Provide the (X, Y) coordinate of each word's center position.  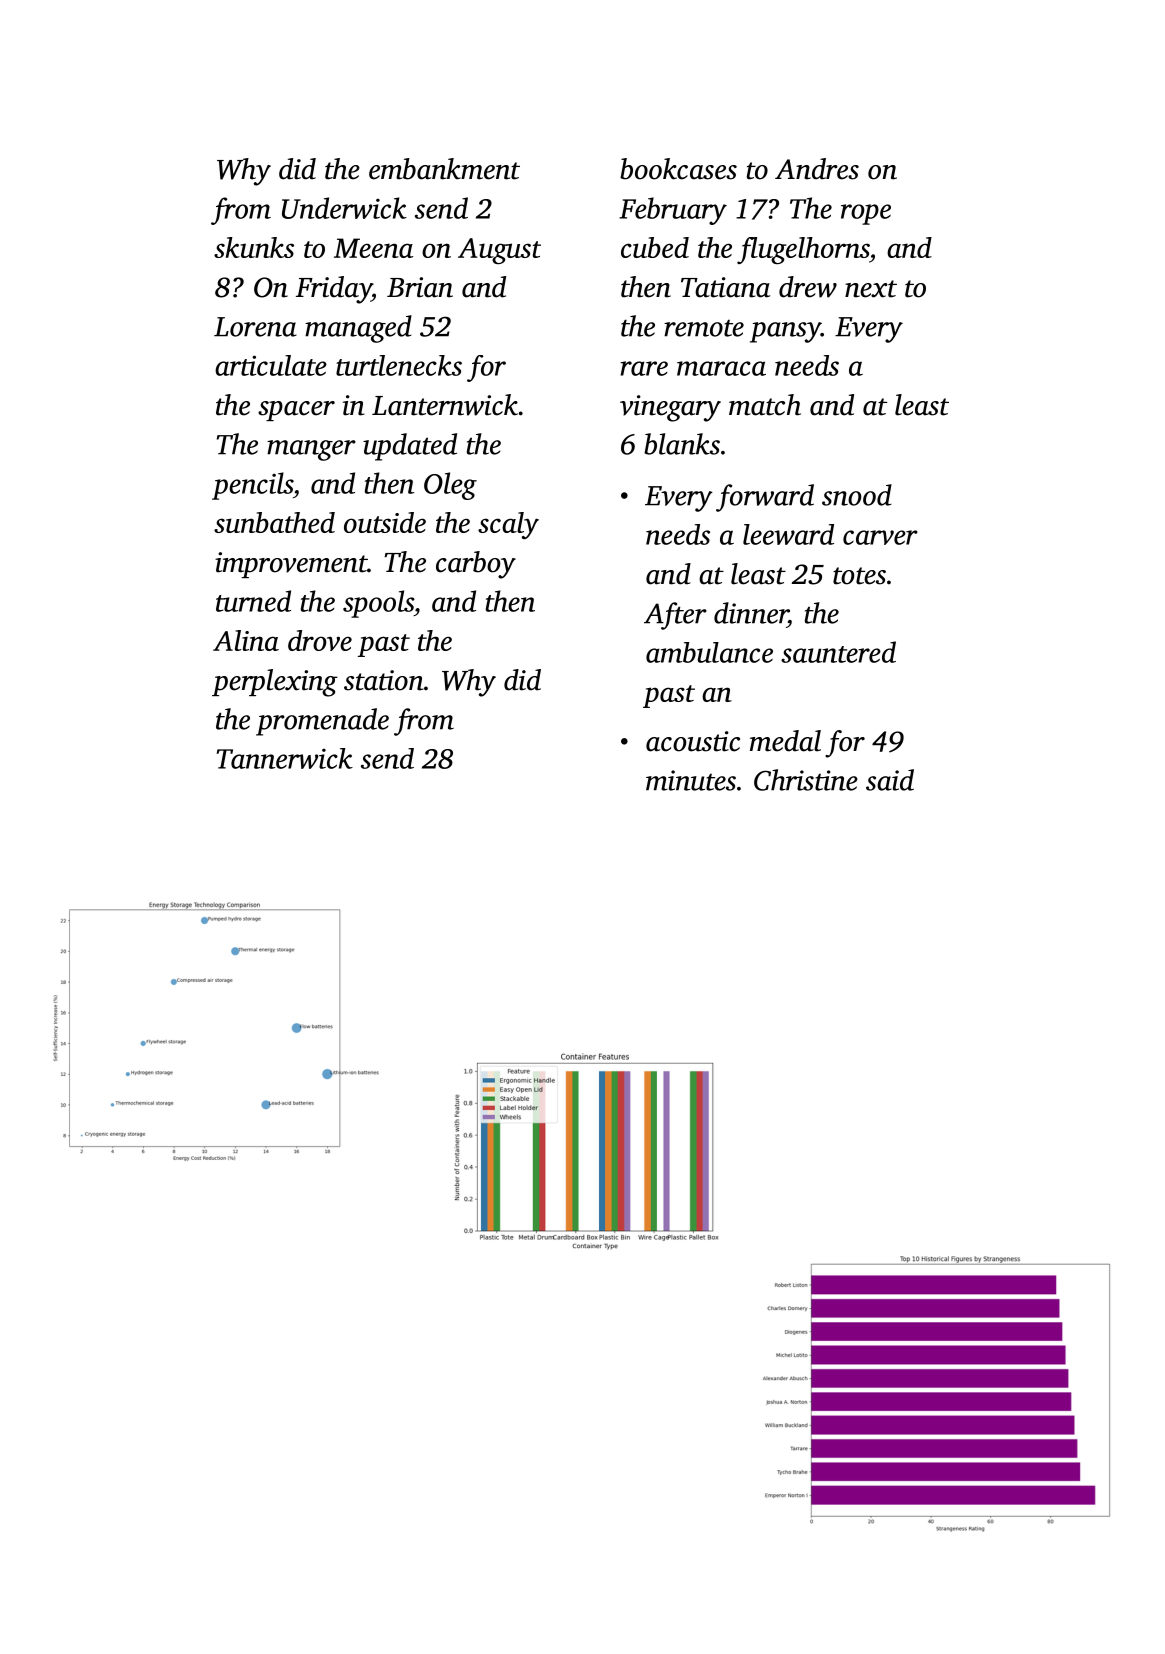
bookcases (678, 169)
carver (880, 537)
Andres (817, 169)
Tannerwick (285, 758)
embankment (444, 169)
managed (358, 329)
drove (320, 640)
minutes (691, 780)
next (871, 289)
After (675, 616)
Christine (806, 780)
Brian (420, 287)
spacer (296, 411)
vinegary (670, 408)
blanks (682, 444)
